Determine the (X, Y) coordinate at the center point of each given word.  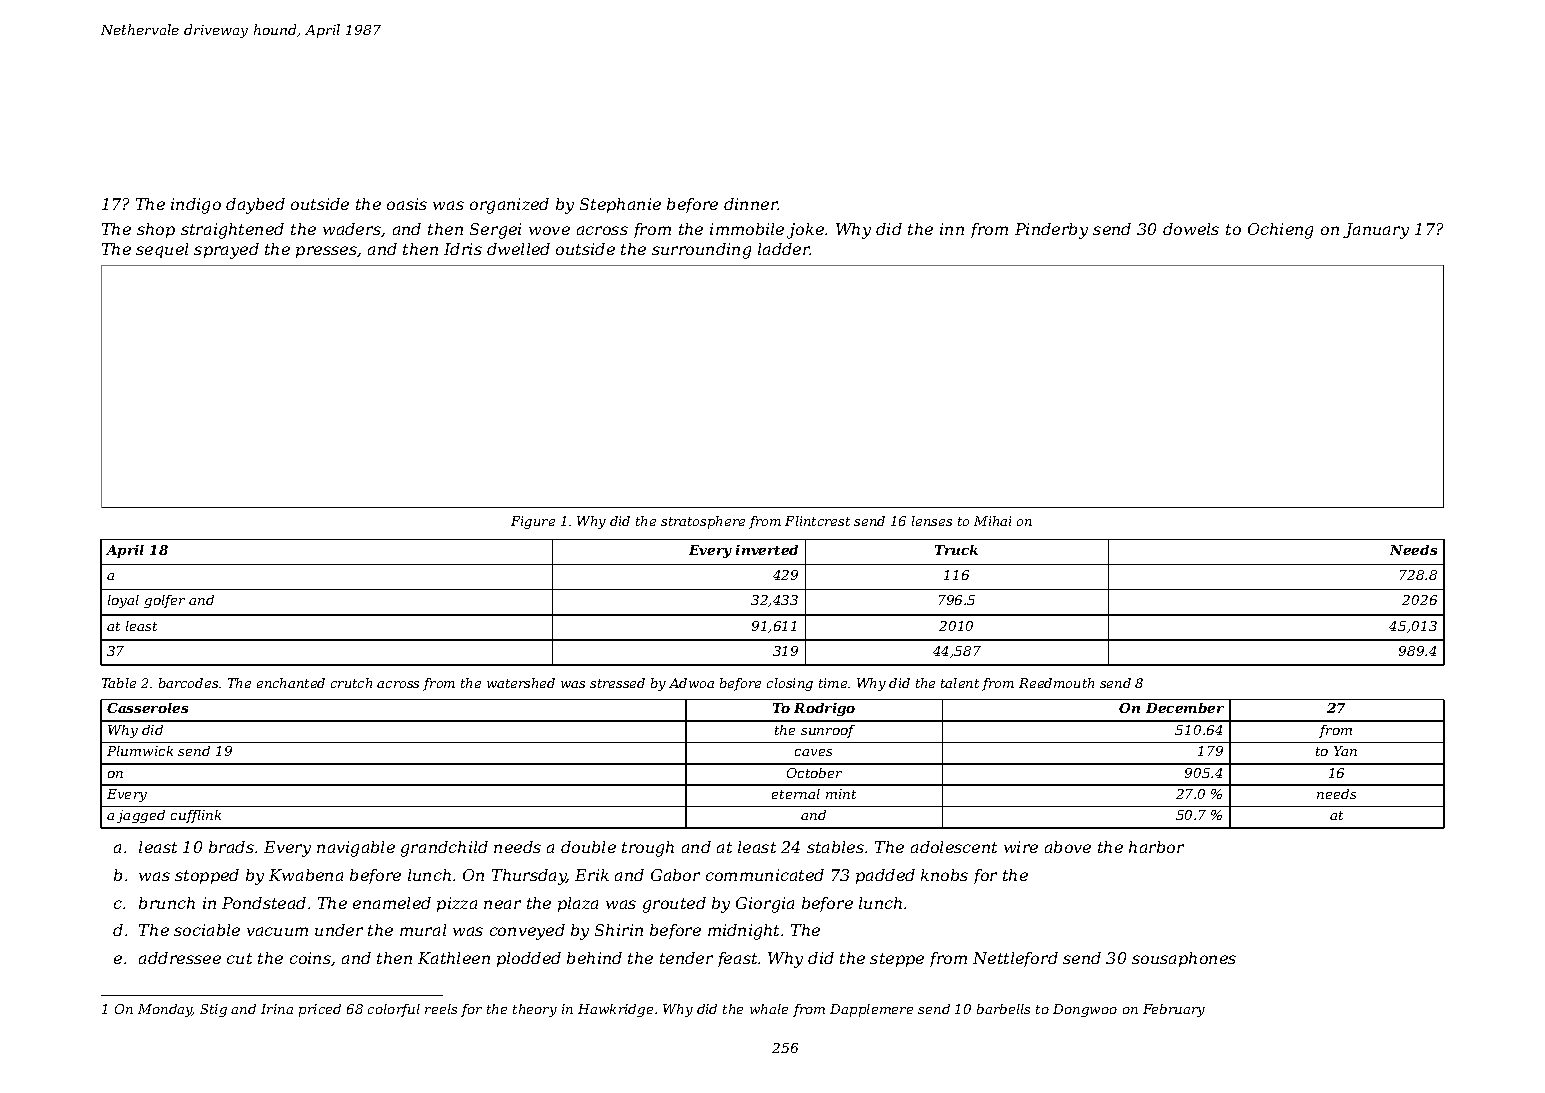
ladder (784, 249)
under (339, 930)
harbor (1156, 847)
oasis (407, 204)
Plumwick (140, 751)
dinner (751, 204)
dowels (1191, 229)
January (1376, 231)
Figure (533, 522)
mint (841, 794)
